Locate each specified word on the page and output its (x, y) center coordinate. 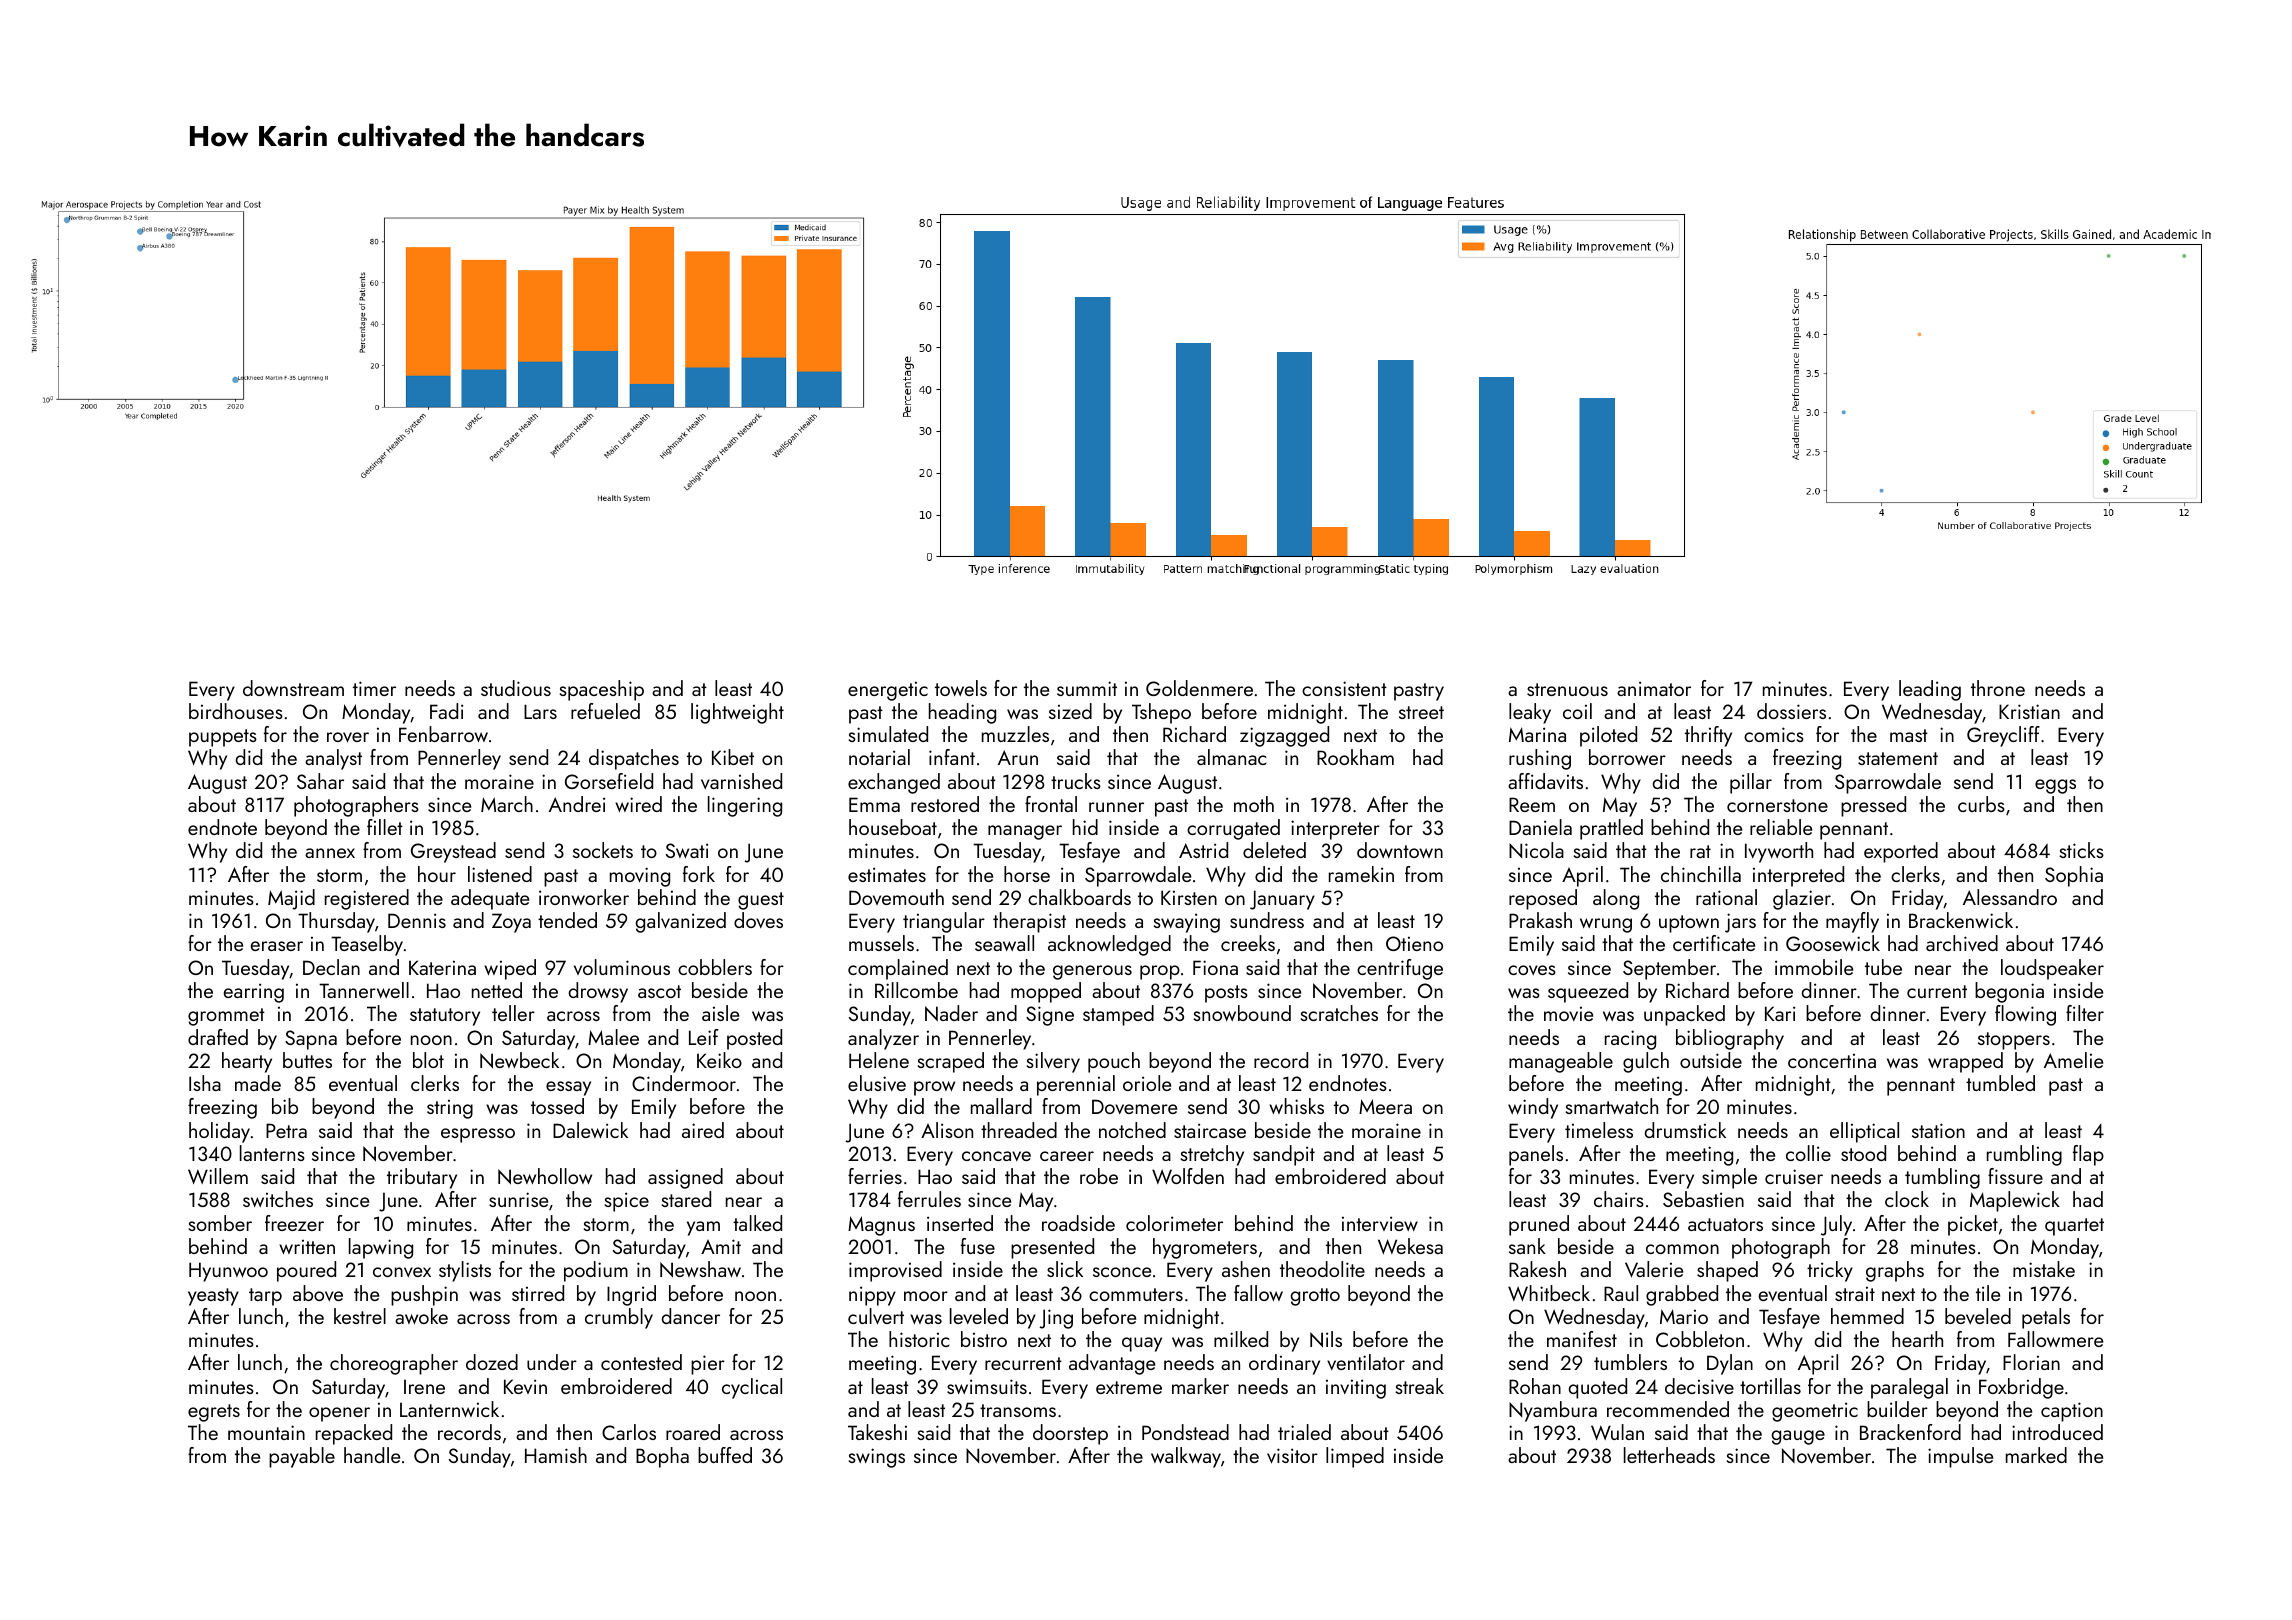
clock (1907, 1199)
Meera (1385, 1106)
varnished (741, 781)
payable (302, 1457)
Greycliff (2003, 736)
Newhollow (545, 1176)
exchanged (894, 783)
